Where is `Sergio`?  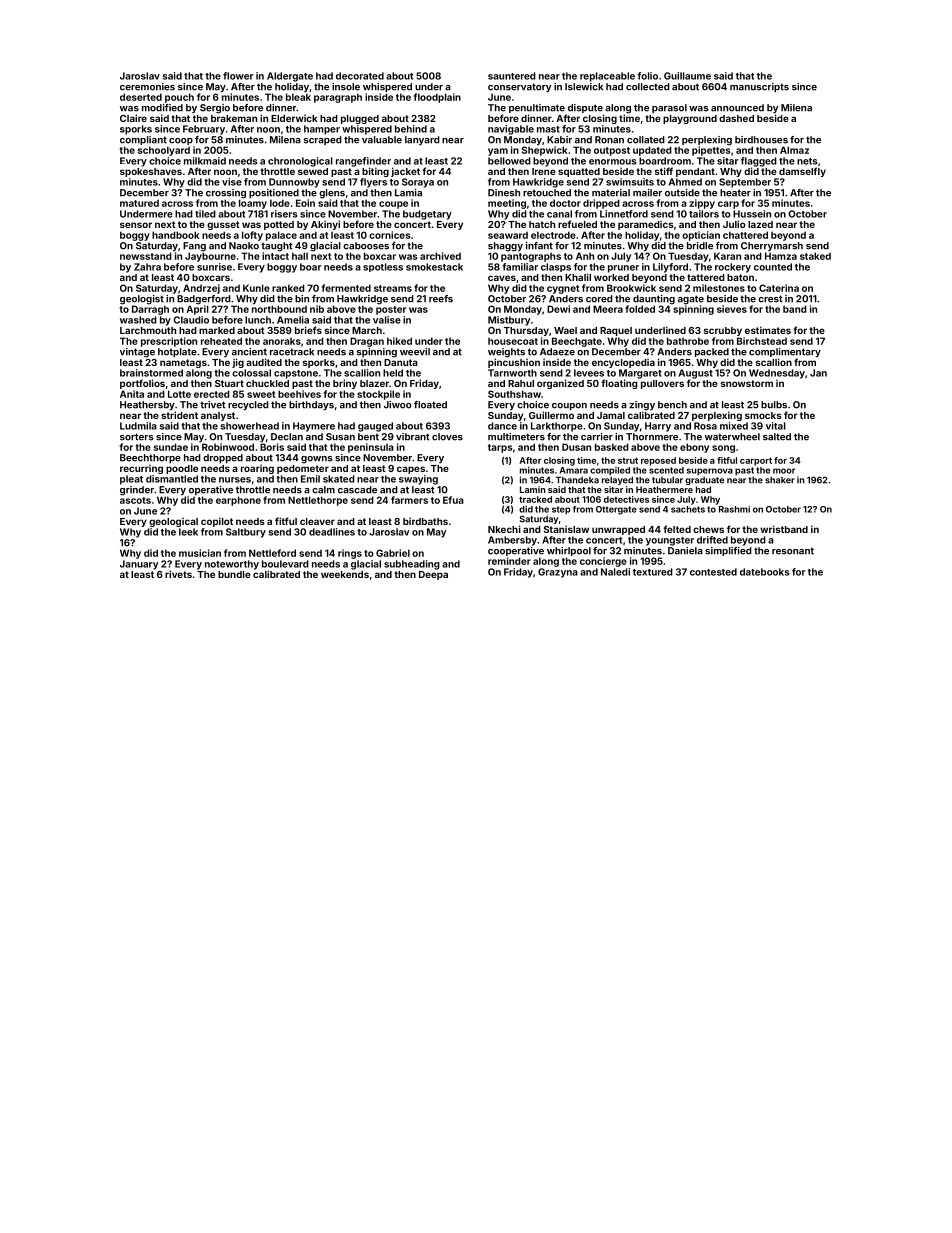 Sergio is located at coordinates (215, 109).
